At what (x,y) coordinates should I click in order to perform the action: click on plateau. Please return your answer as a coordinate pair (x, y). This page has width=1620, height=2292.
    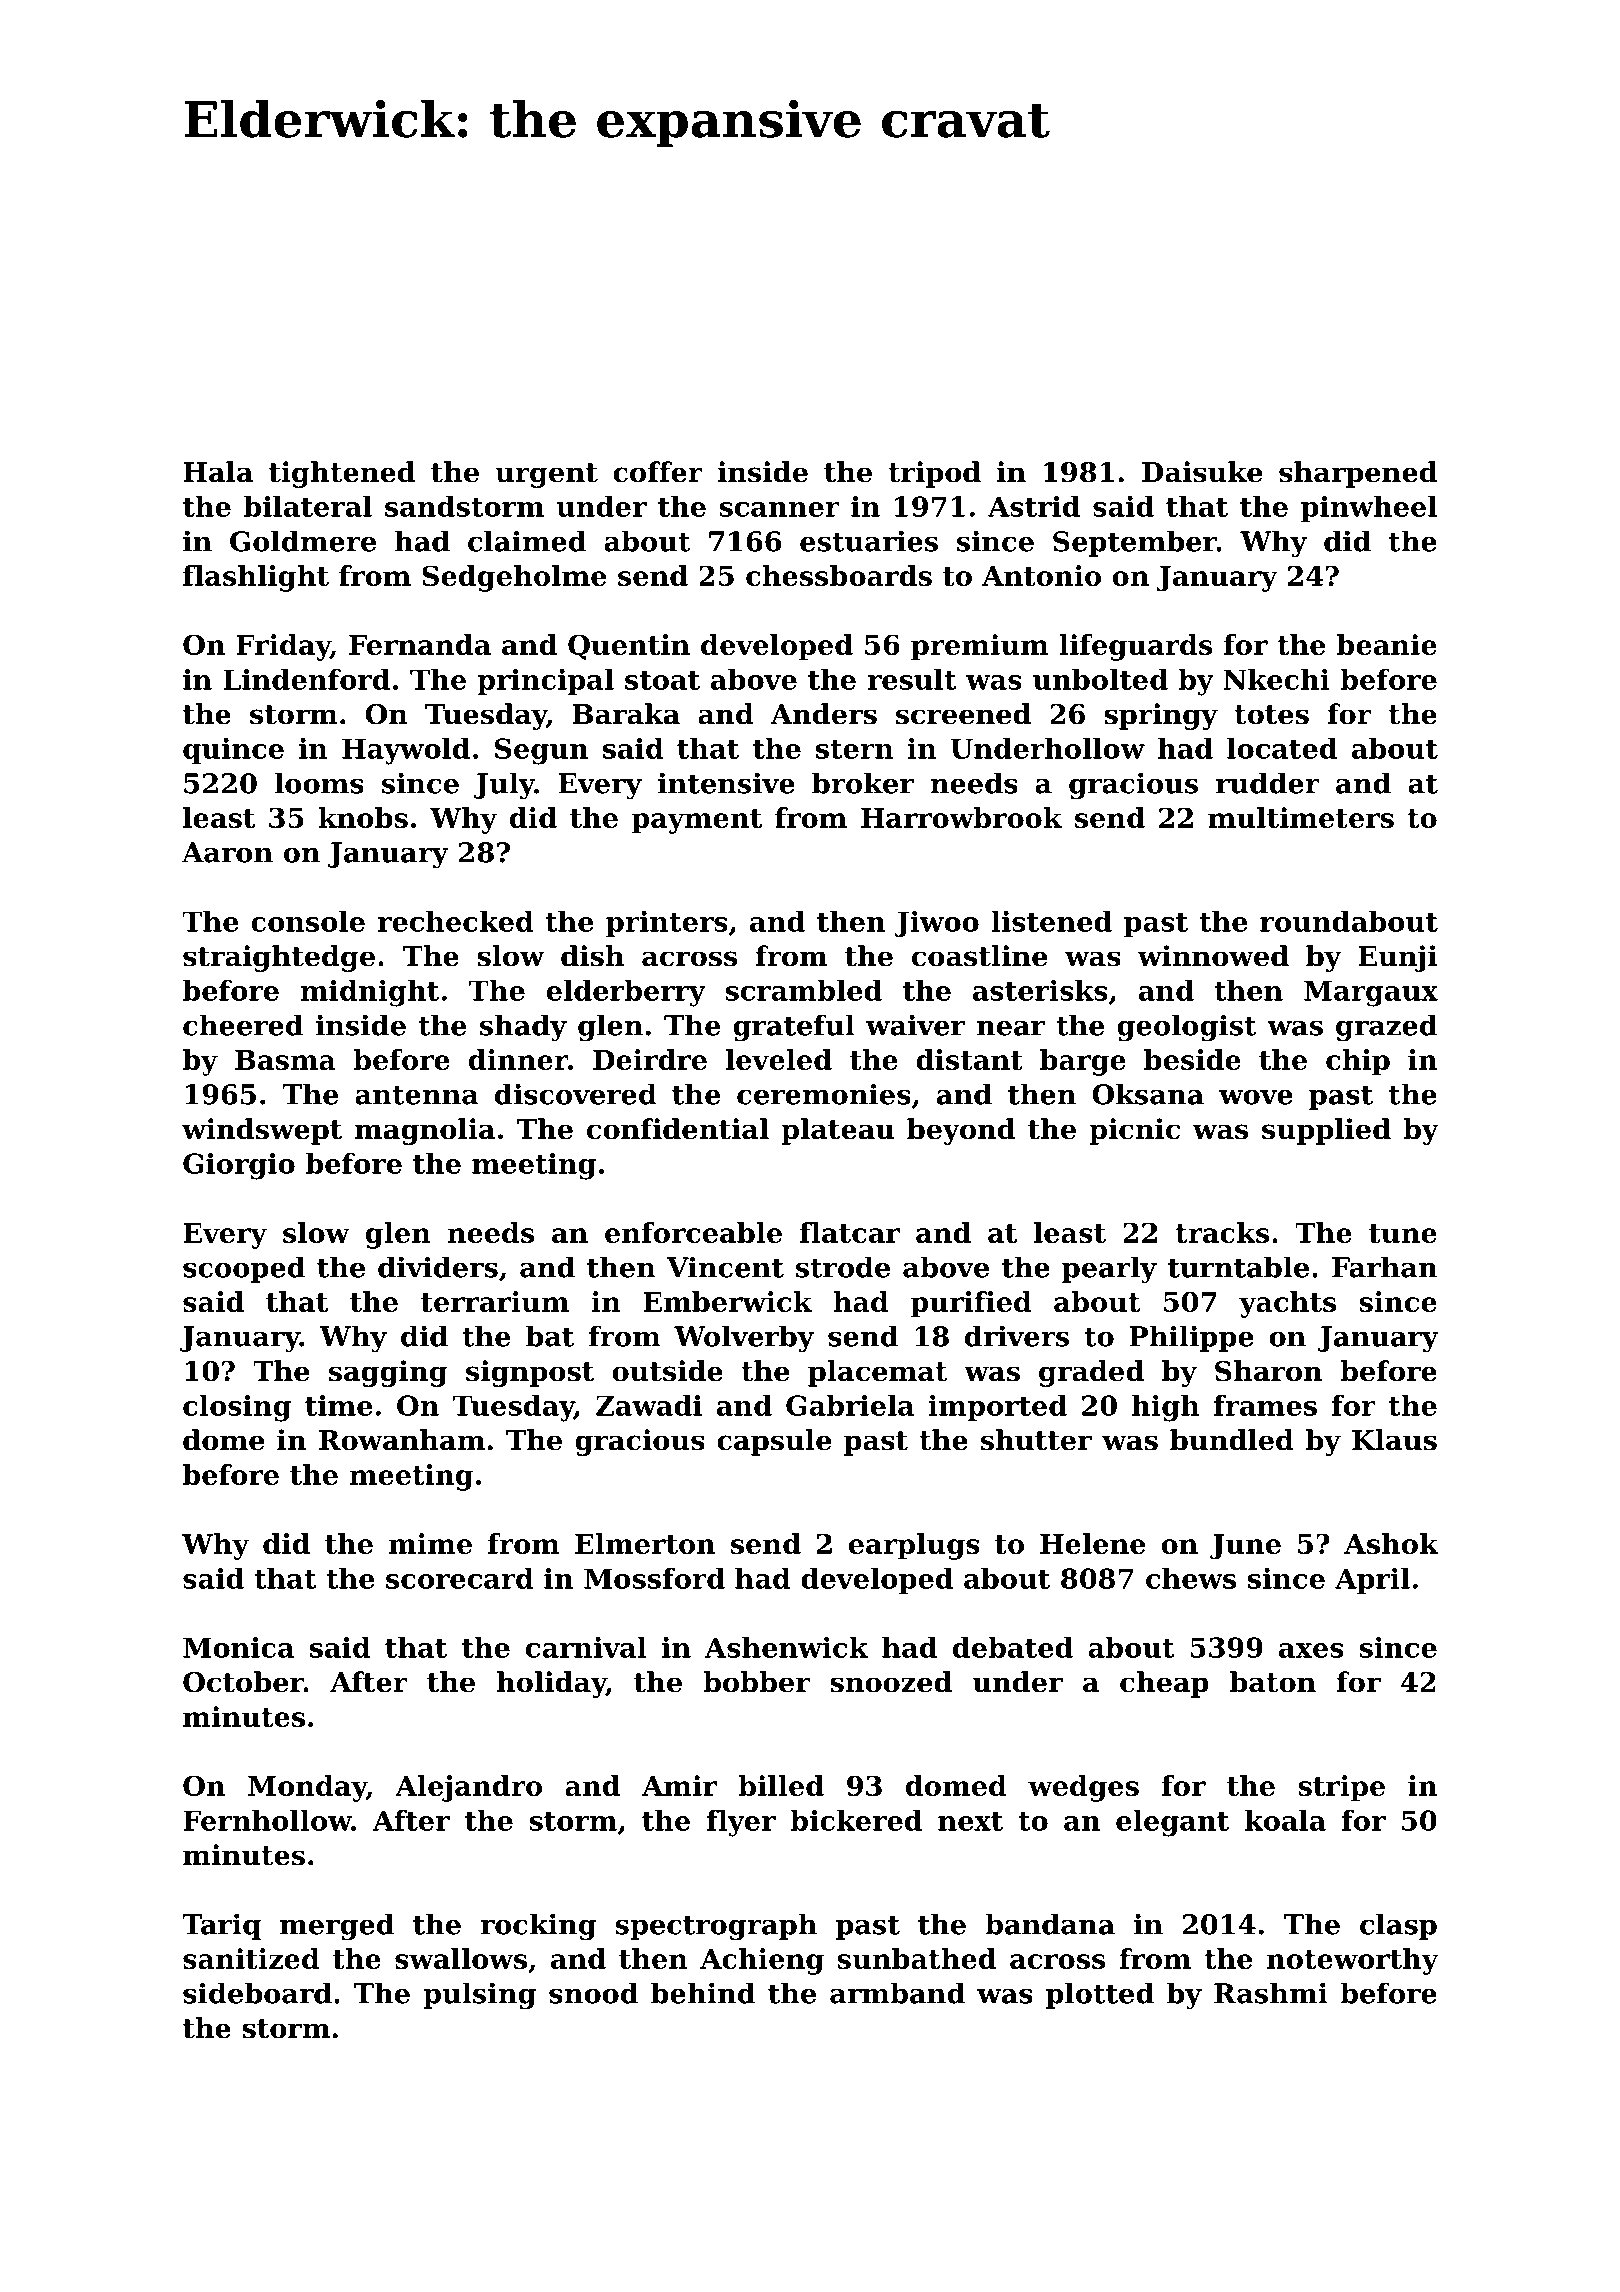
    Looking at the image, I should click on (837, 1131).
